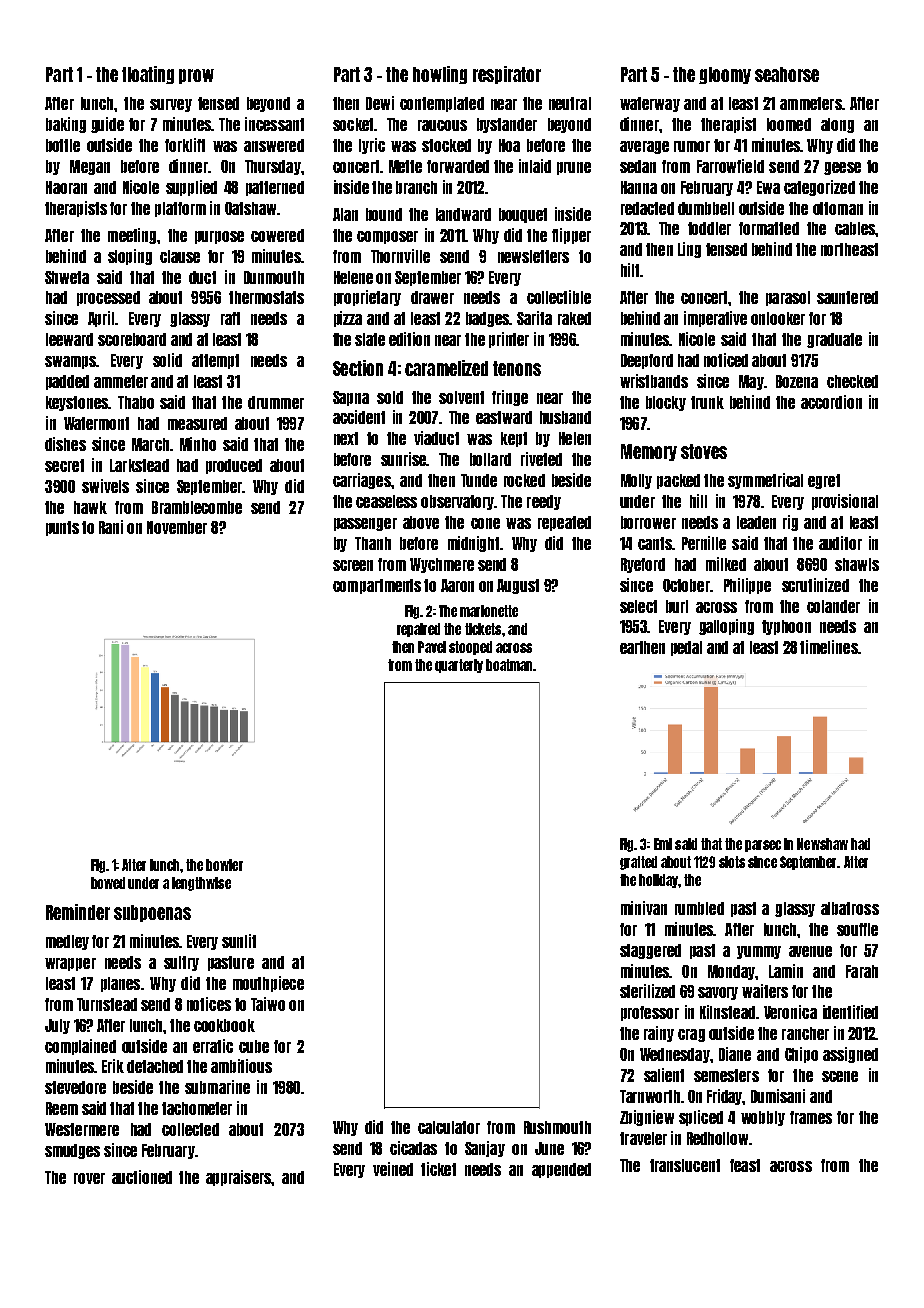 Image resolution: width=924 pixels, height=1308 pixels. Describe the element at coordinates (509, 665) in the image. I see `boatman` at that location.
